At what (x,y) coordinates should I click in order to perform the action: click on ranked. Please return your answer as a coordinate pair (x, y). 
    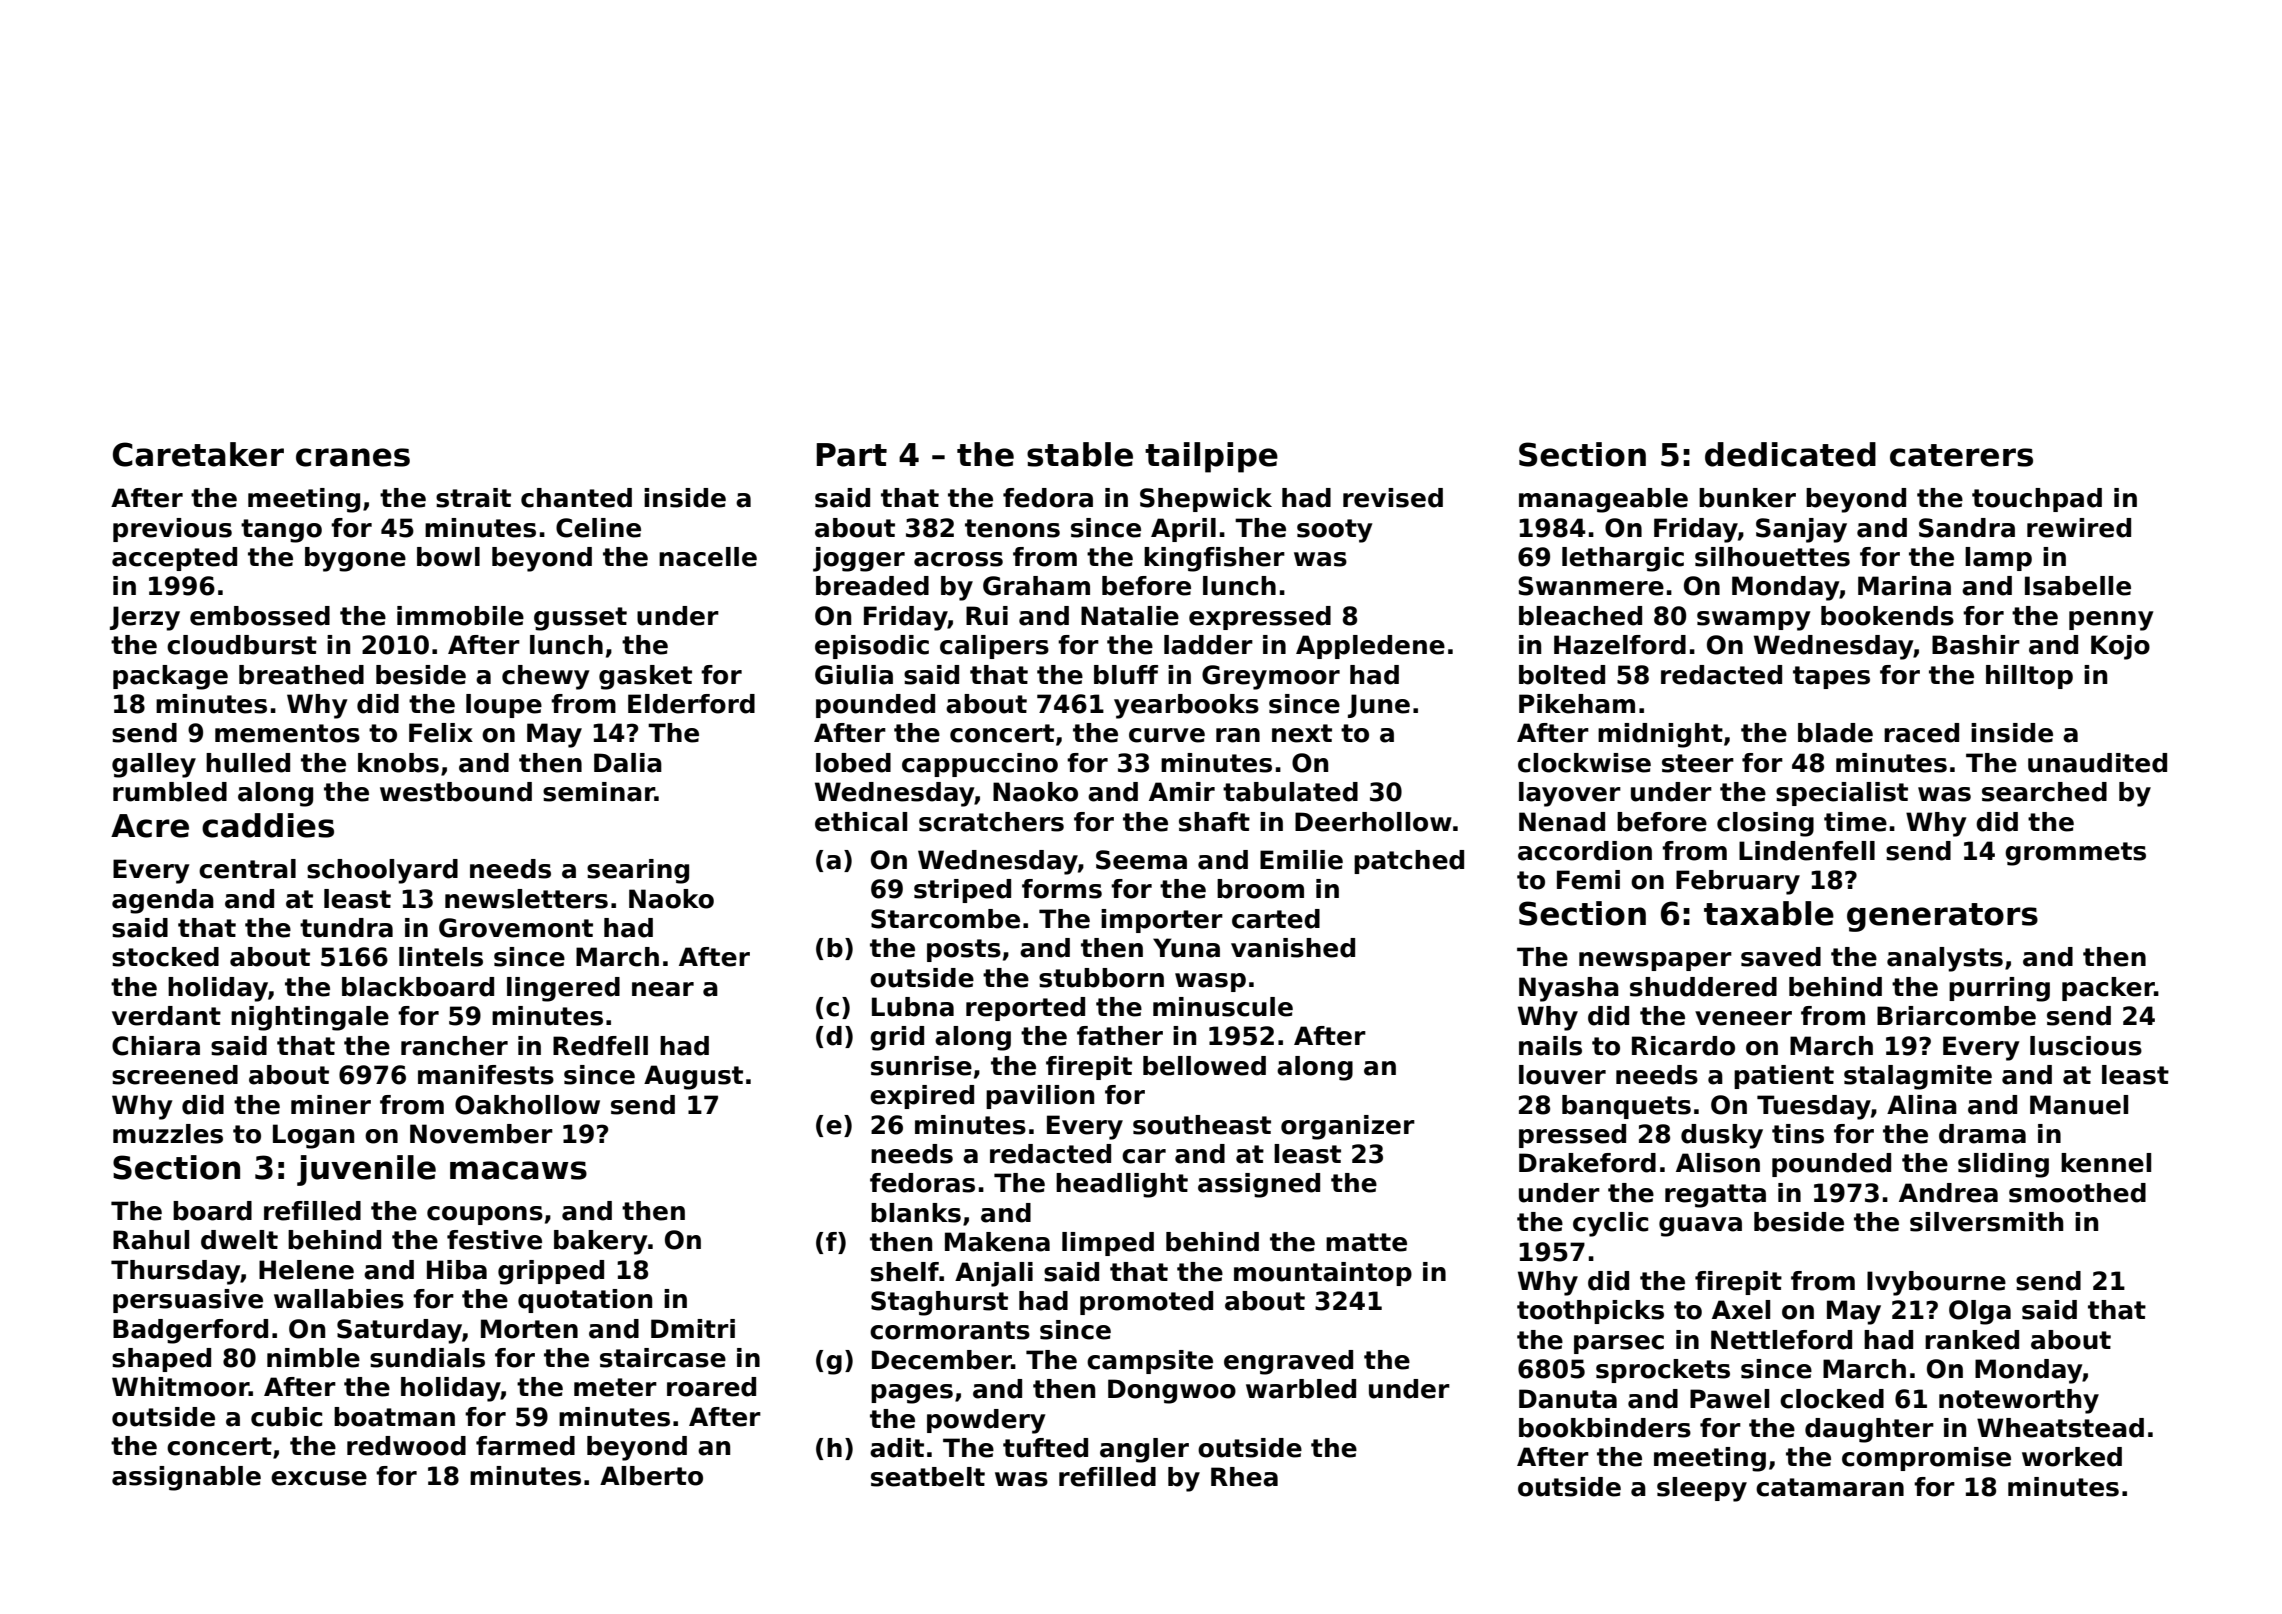
    Looking at the image, I should click on (1972, 1340).
